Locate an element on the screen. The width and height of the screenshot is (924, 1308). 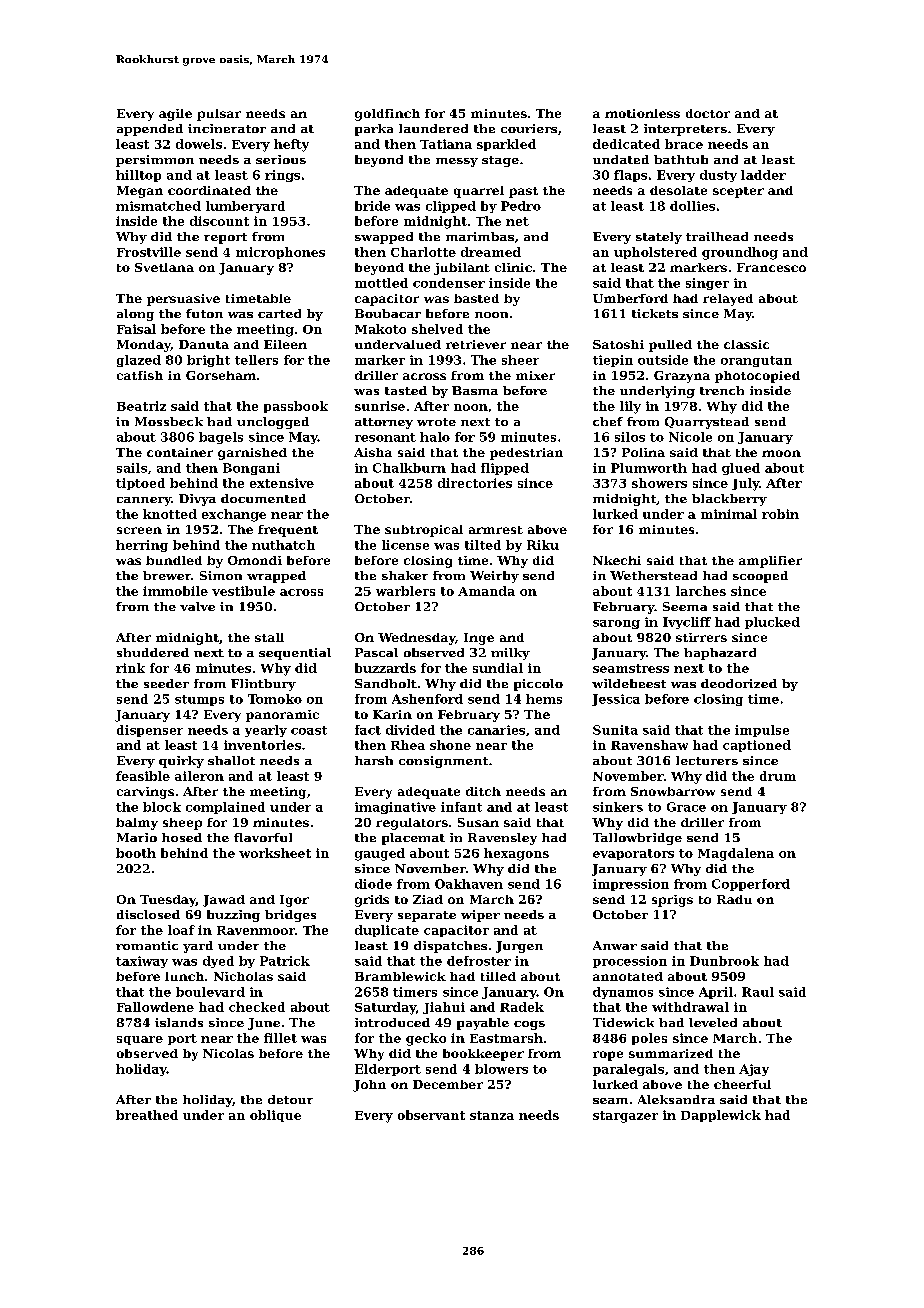
container is located at coordinates (180, 452).
